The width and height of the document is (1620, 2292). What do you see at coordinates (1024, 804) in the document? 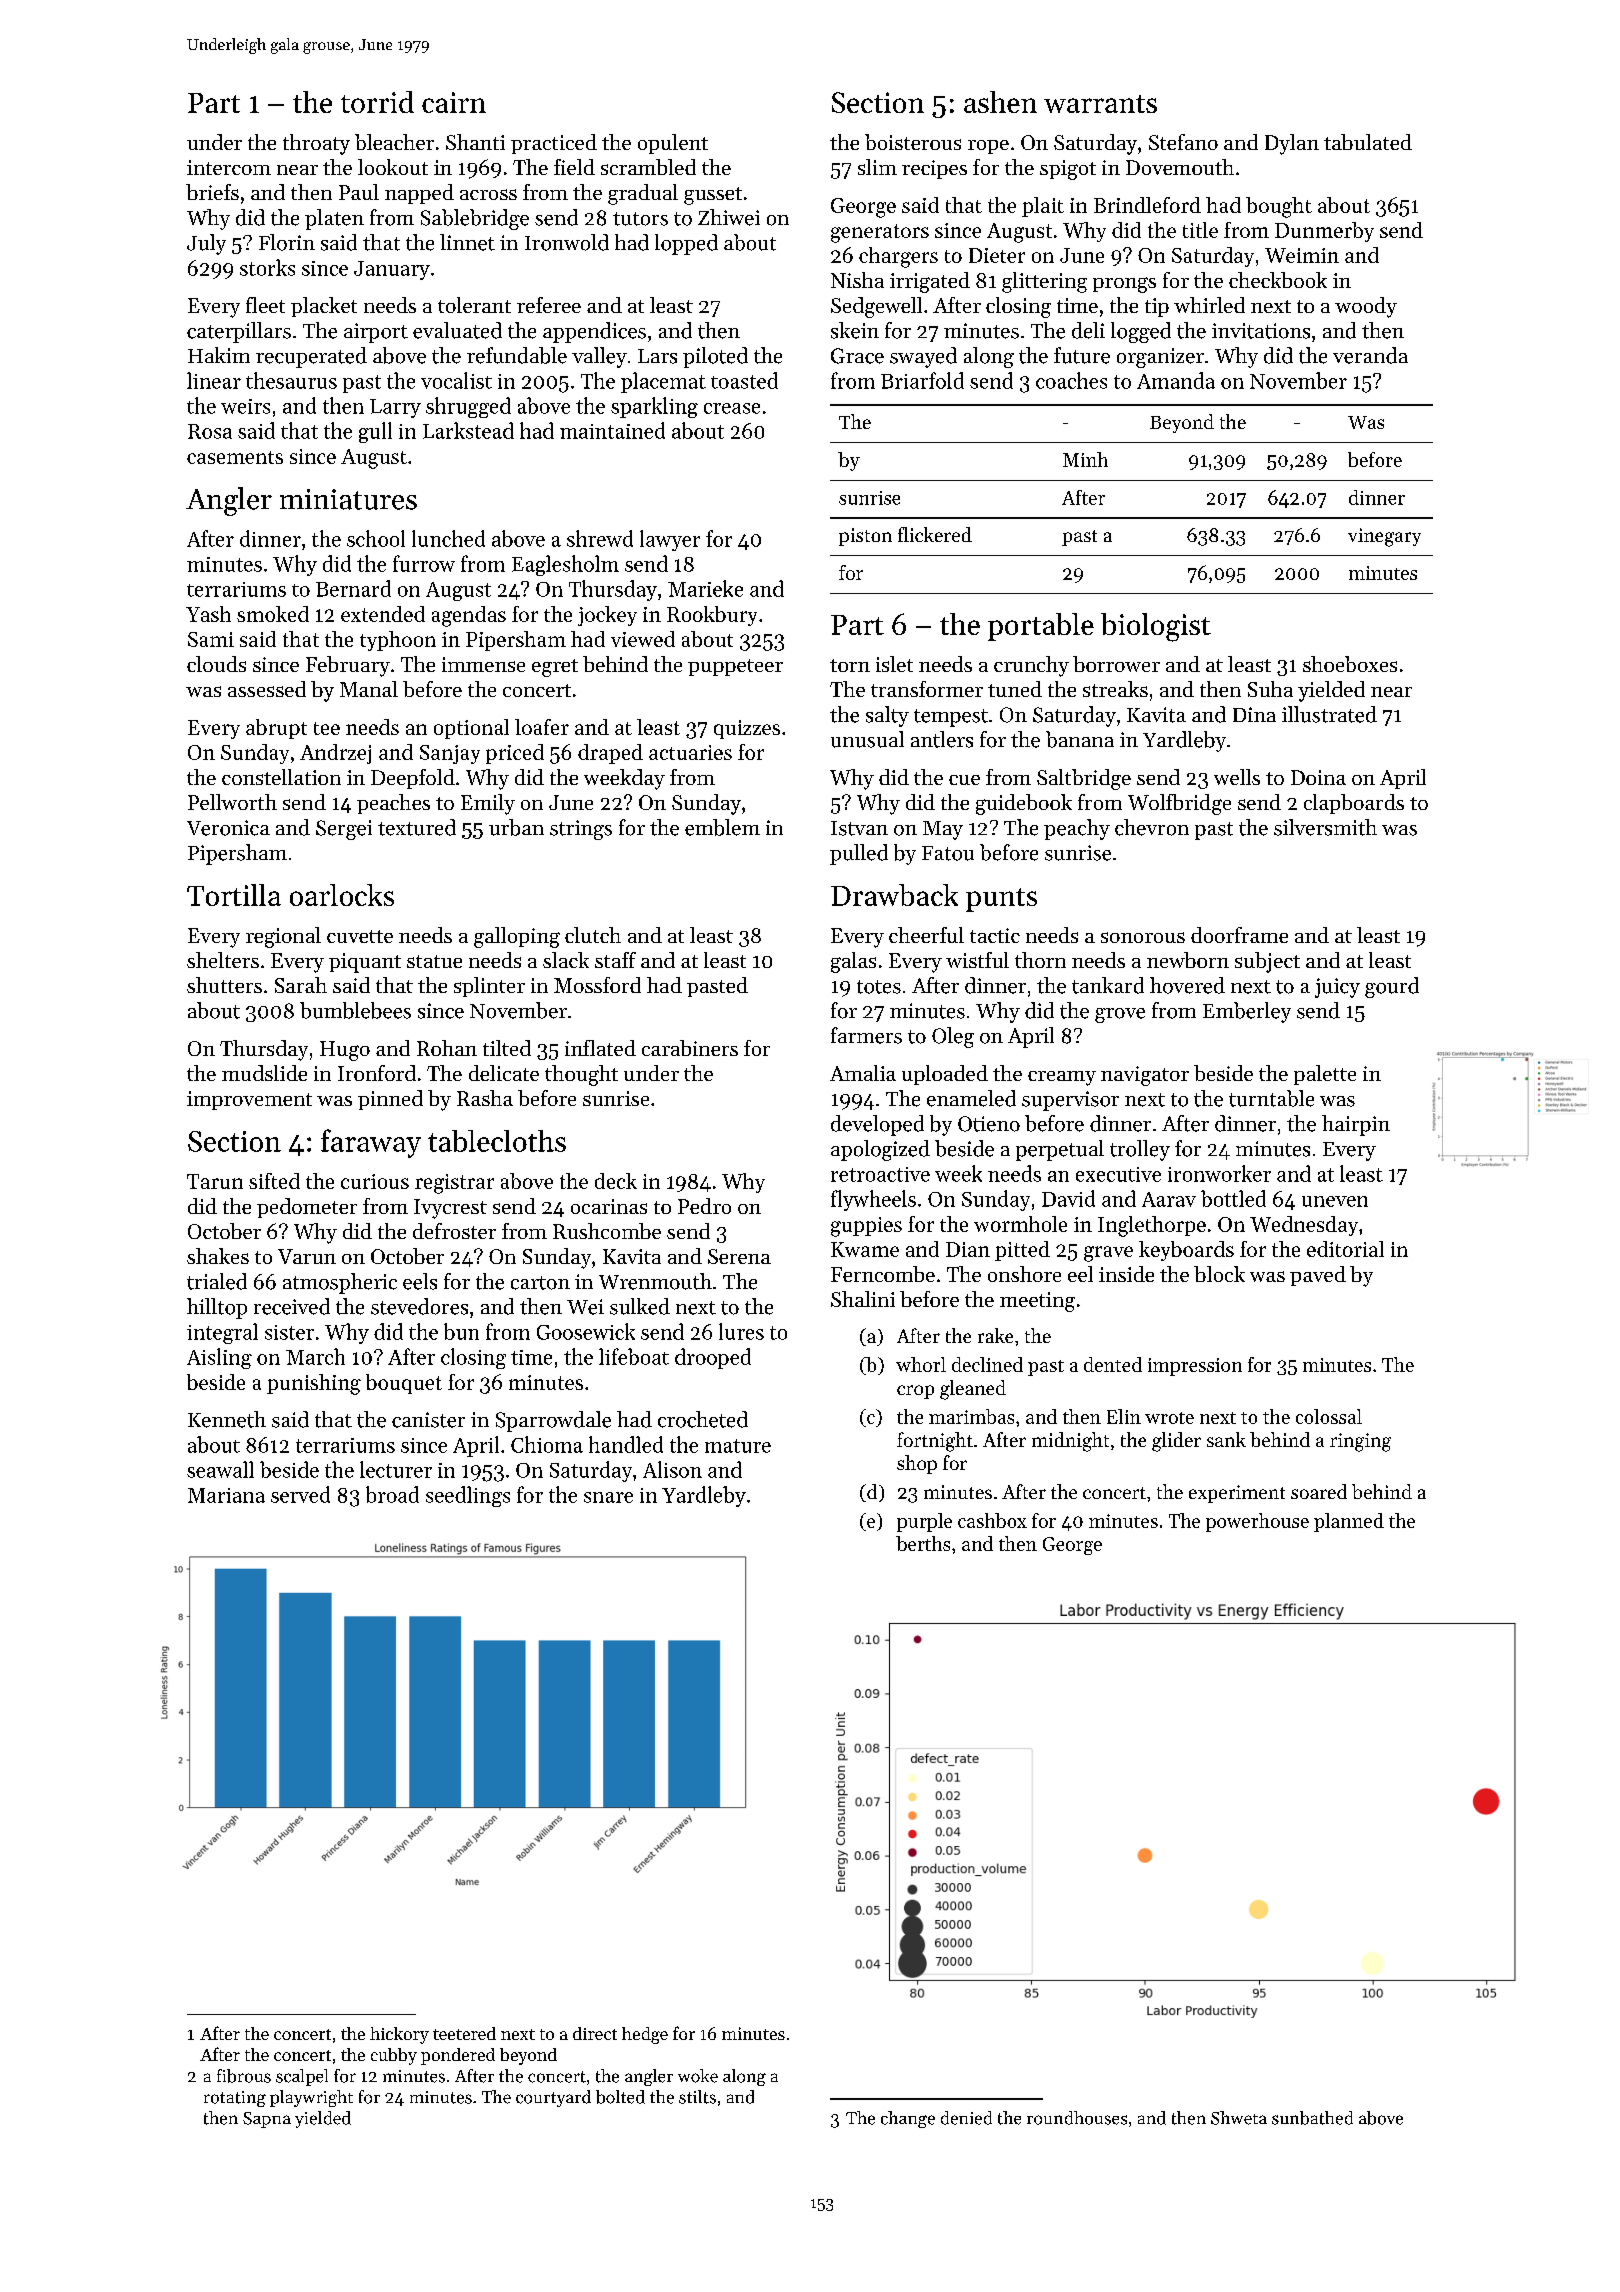
I see `guidebook` at bounding box center [1024, 804].
